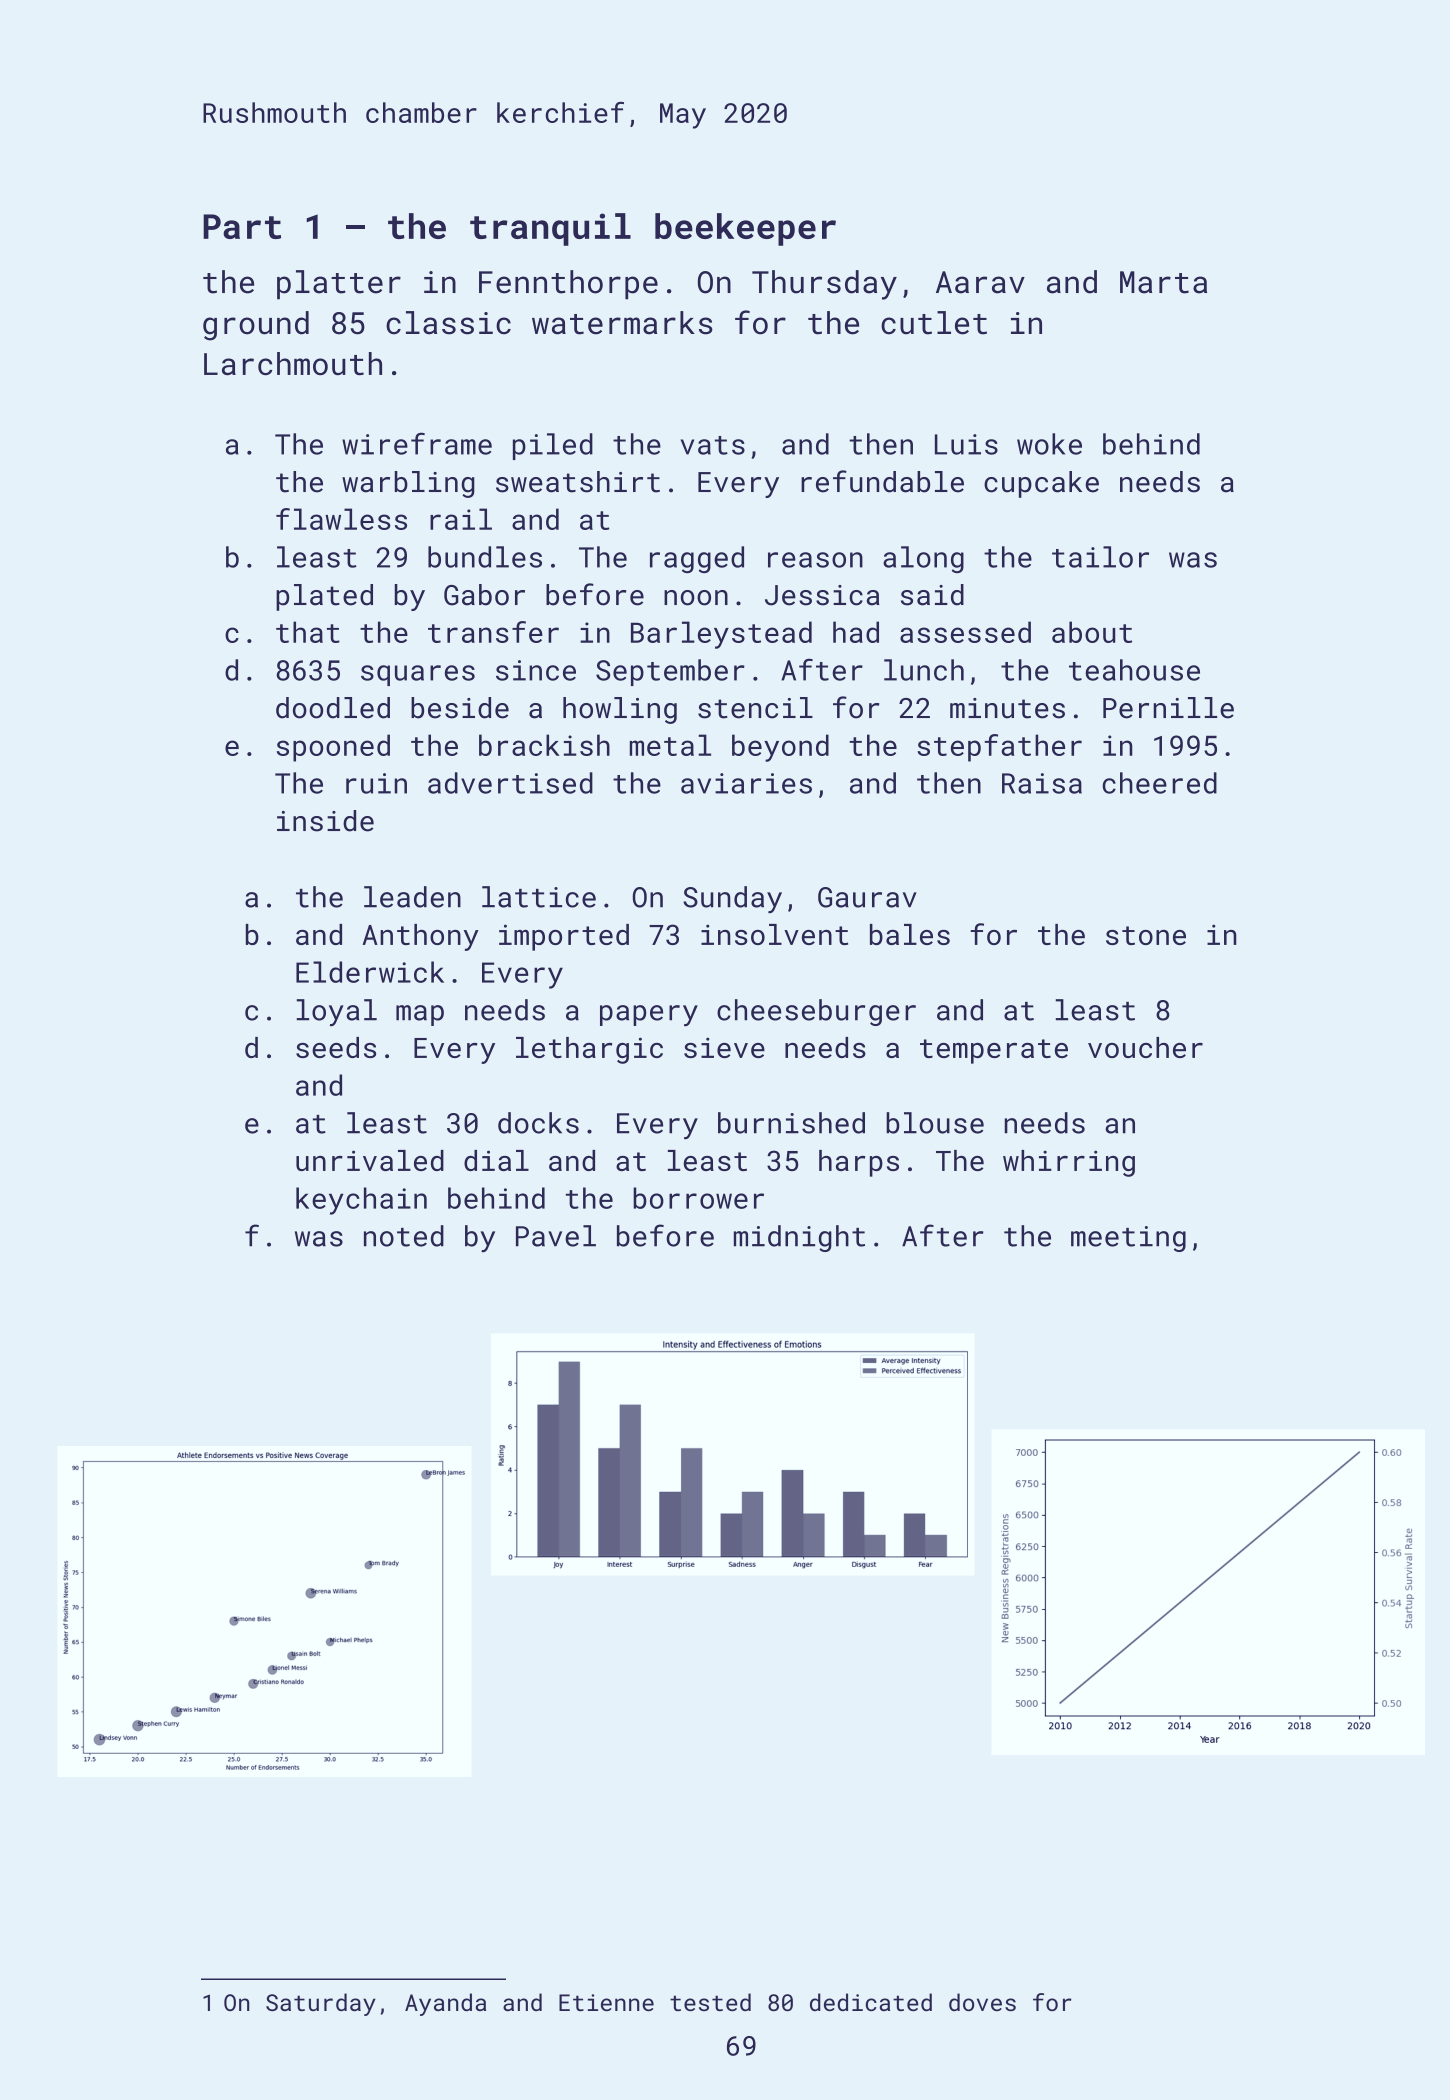 The width and height of the document is (1450, 2100). What do you see at coordinates (339, 285) in the document?
I see `platter` at bounding box center [339, 285].
